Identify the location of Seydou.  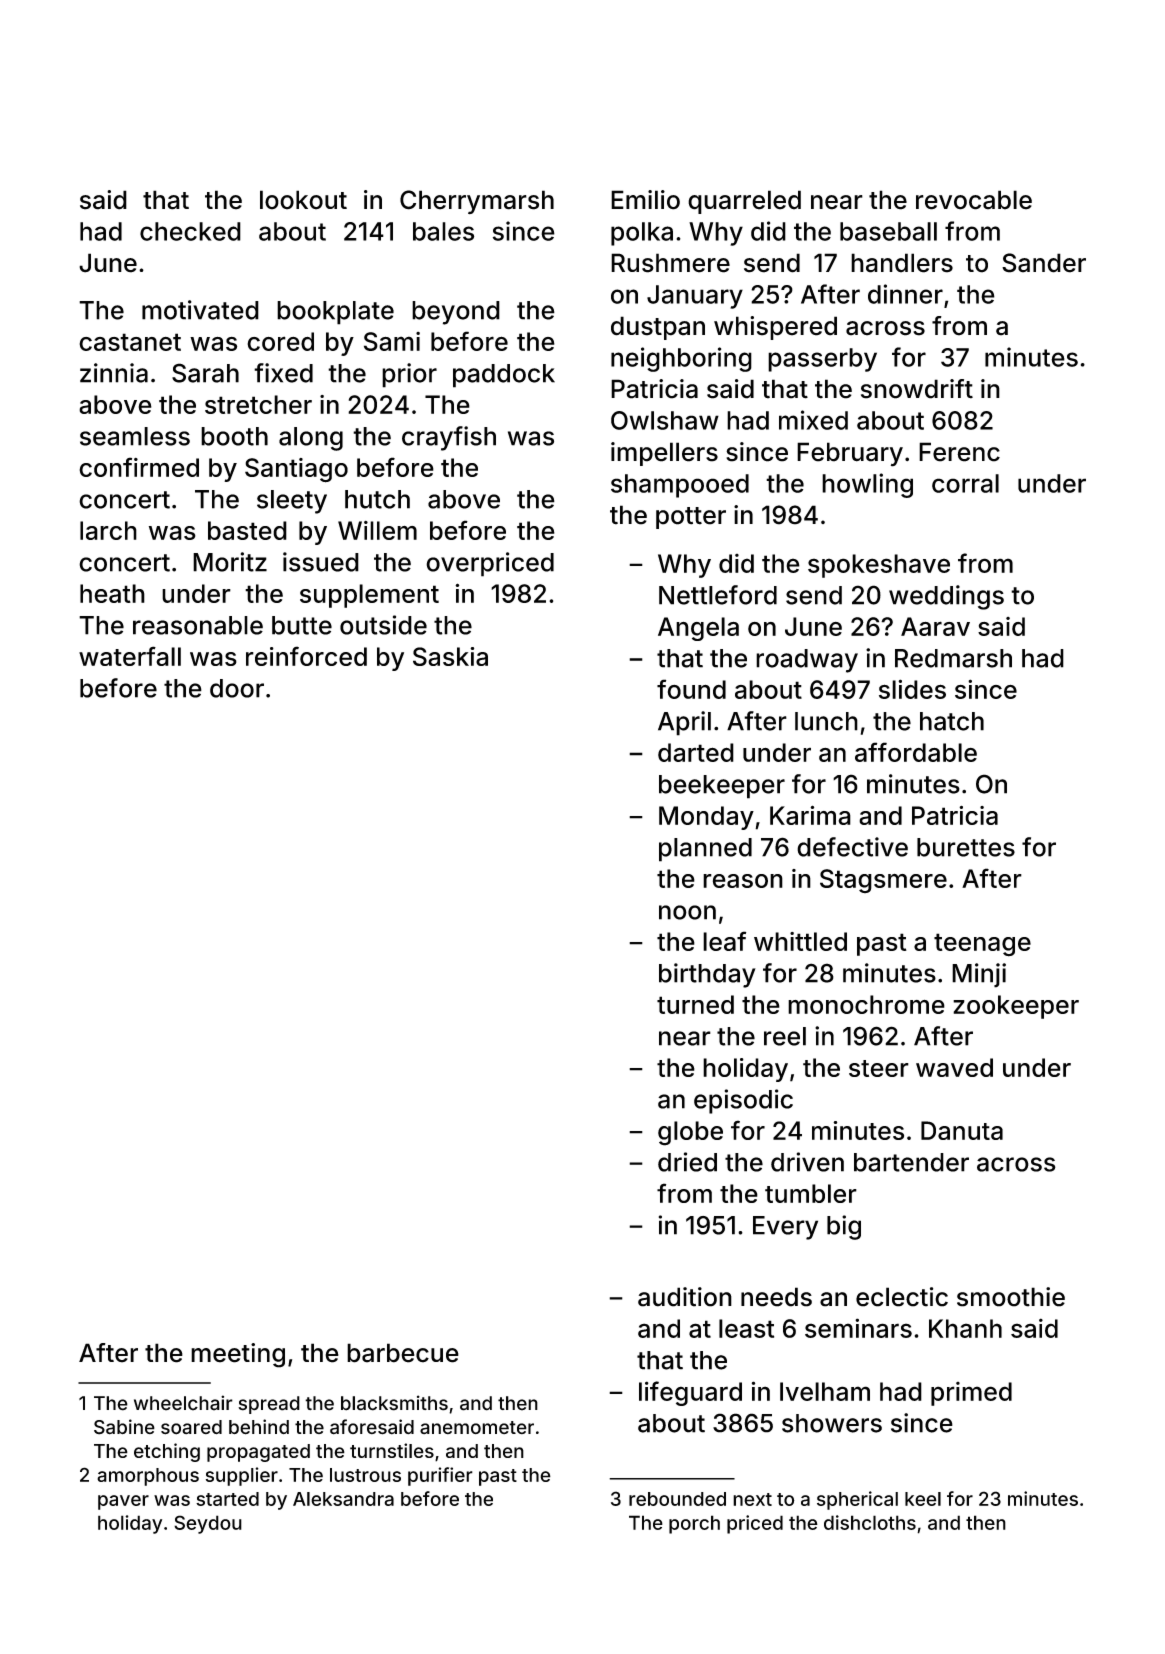
(208, 1524).
